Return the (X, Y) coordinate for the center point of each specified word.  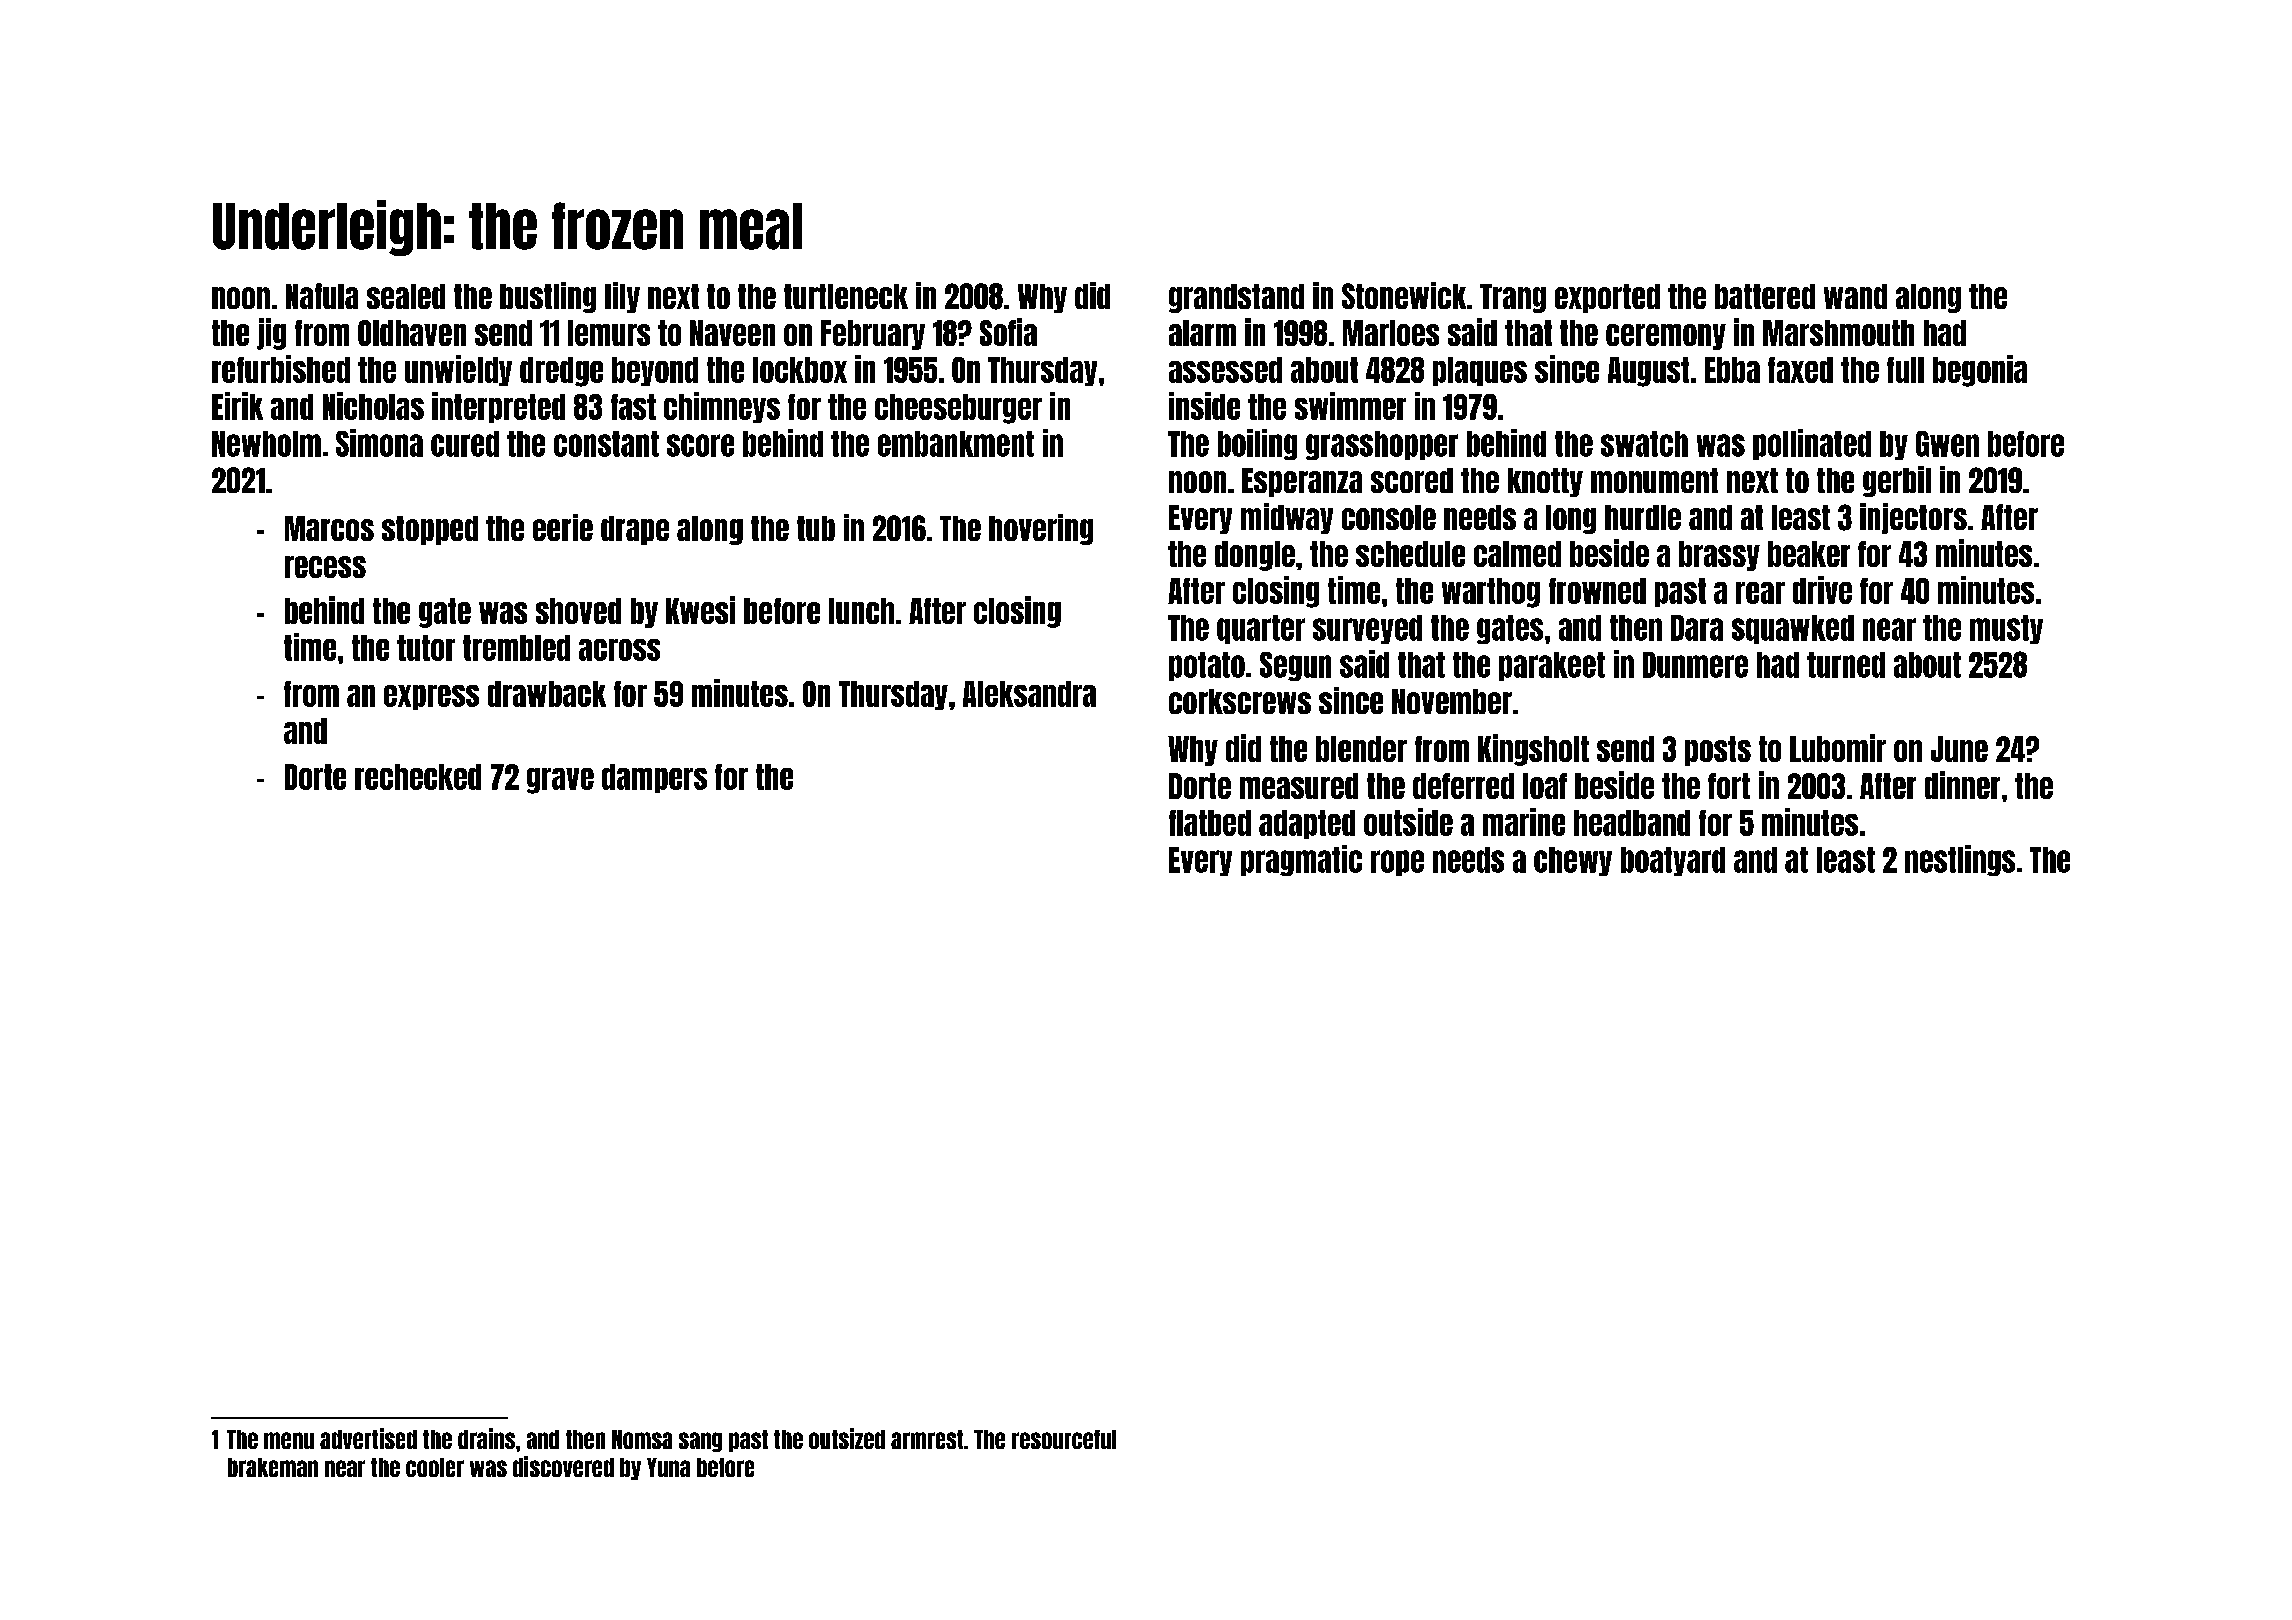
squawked (1793, 629)
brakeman (273, 1467)
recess (325, 567)
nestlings (1960, 860)
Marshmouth (1838, 333)
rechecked (418, 777)
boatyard (1673, 861)
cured (465, 444)
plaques (1480, 371)
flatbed (1210, 823)
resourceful (1064, 1439)
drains (486, 1438)
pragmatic (1301, 860)
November (1452, 701)
